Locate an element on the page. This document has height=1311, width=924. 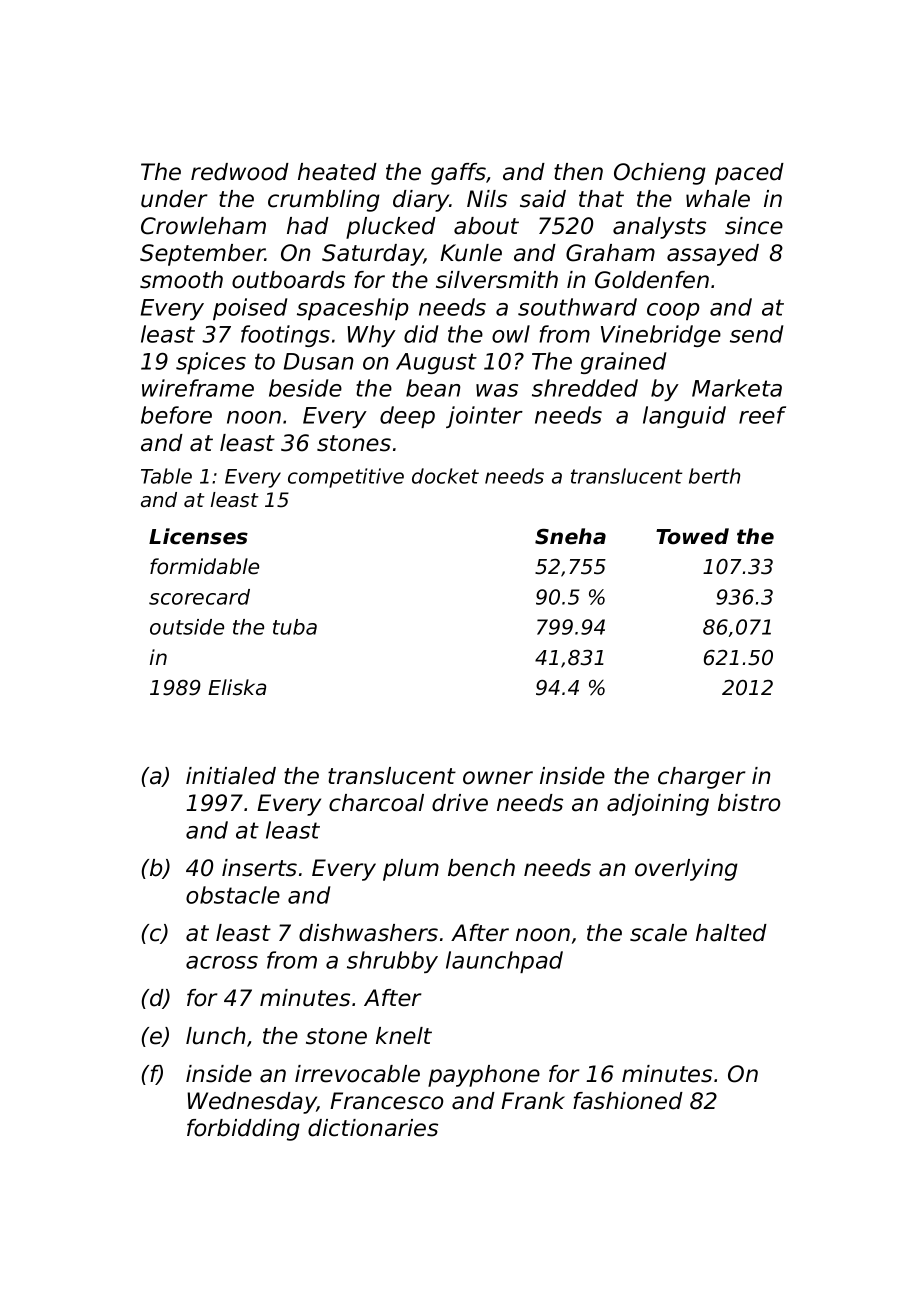
lunch is located at coordinates (216, 1036).
